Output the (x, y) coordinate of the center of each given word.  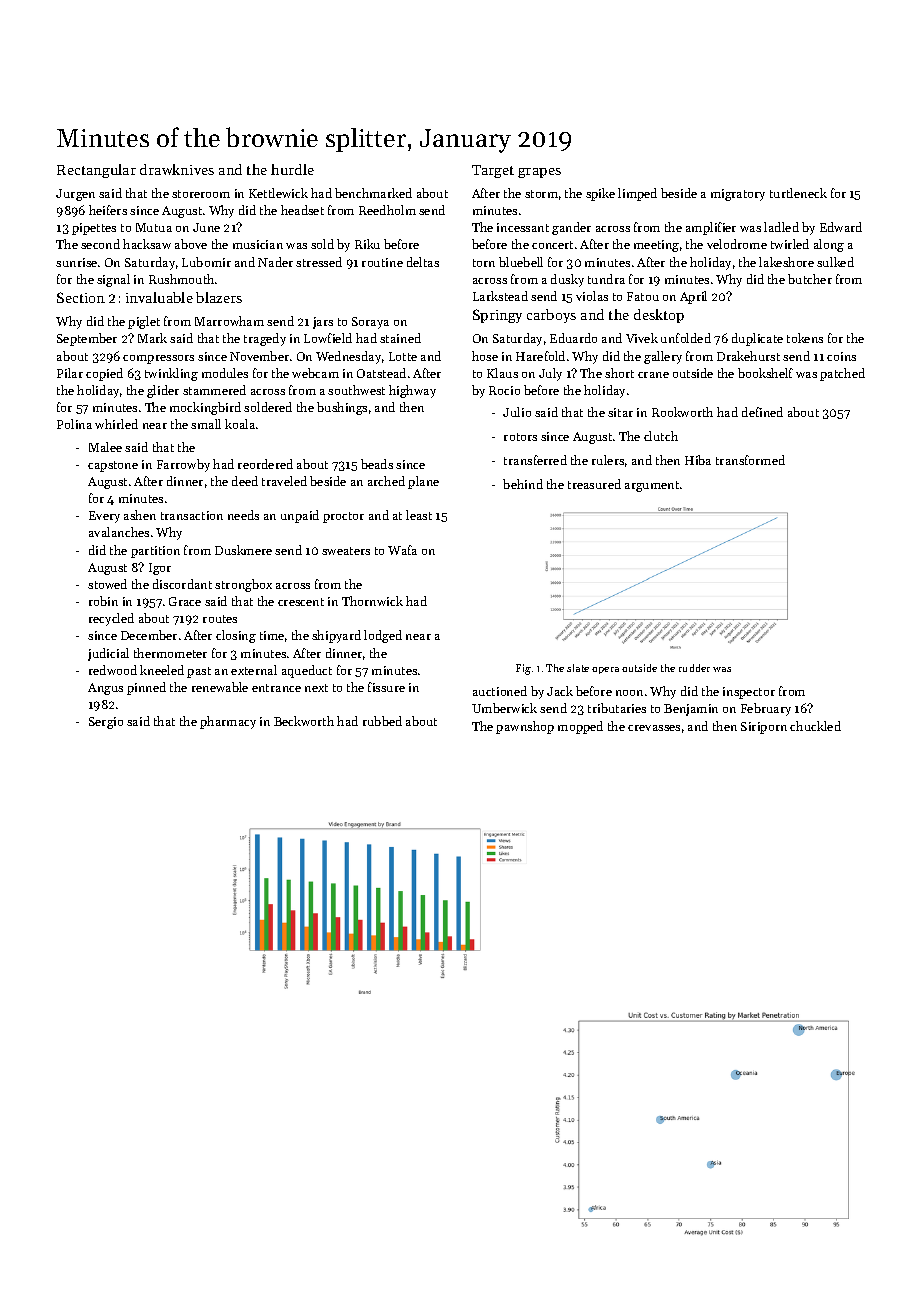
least (419, 515)
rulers (608, 460)
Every (104, 517)
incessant (523, 227)
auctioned (500, 691)
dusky (567, 280)
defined (762, 412)
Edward (841, 227)
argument (652, 486)
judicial (108, 654)
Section (81, 297)
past (199, 672)
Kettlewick (278, 193)
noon (629, 693)
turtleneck (798, 193)
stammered (214, 390)
